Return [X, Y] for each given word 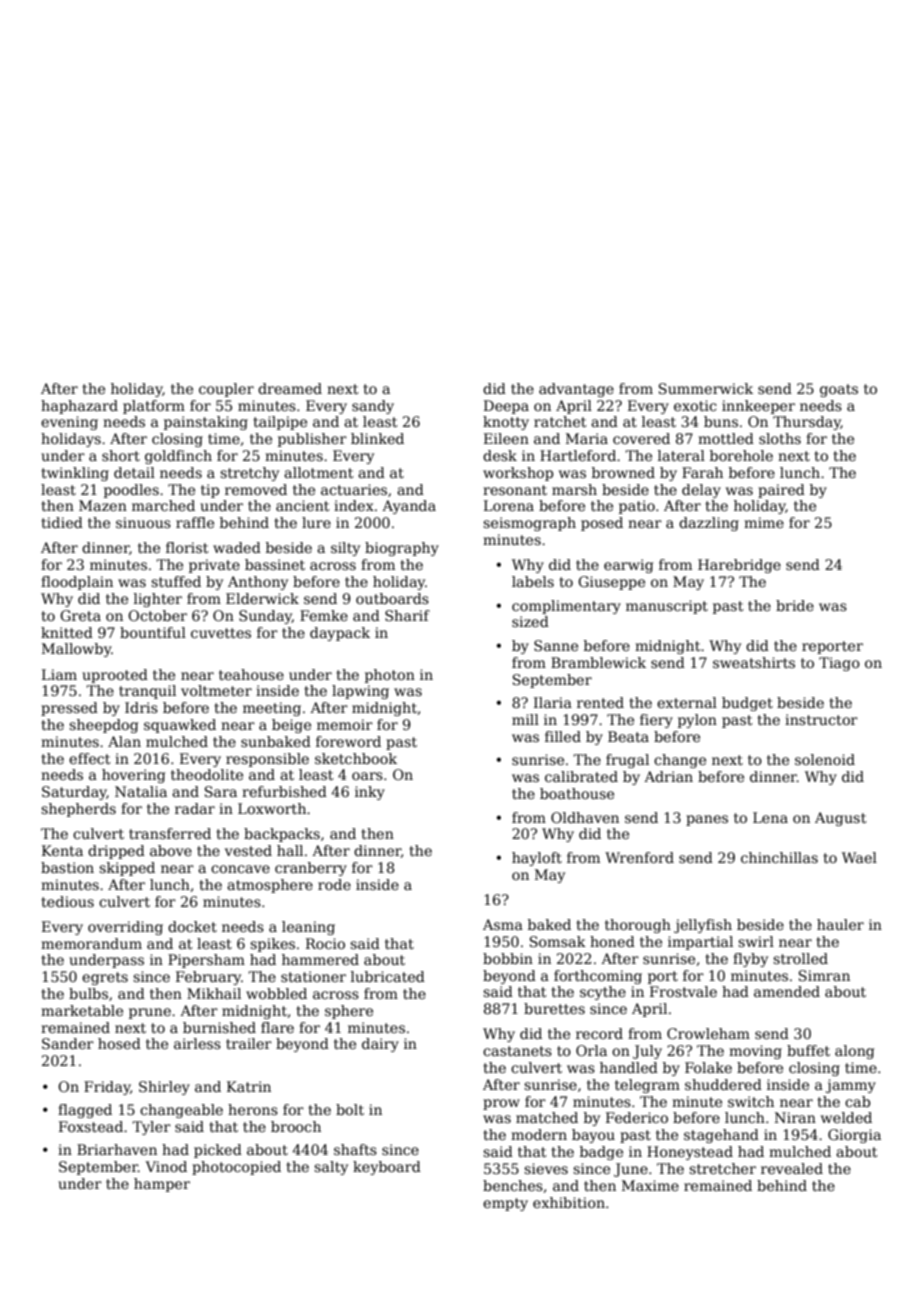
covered [641, 438]
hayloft [537, 859]
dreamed [290, 388]
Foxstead [91, 1126]
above [171, 850]
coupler [226, 390]
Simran [824, 975]
